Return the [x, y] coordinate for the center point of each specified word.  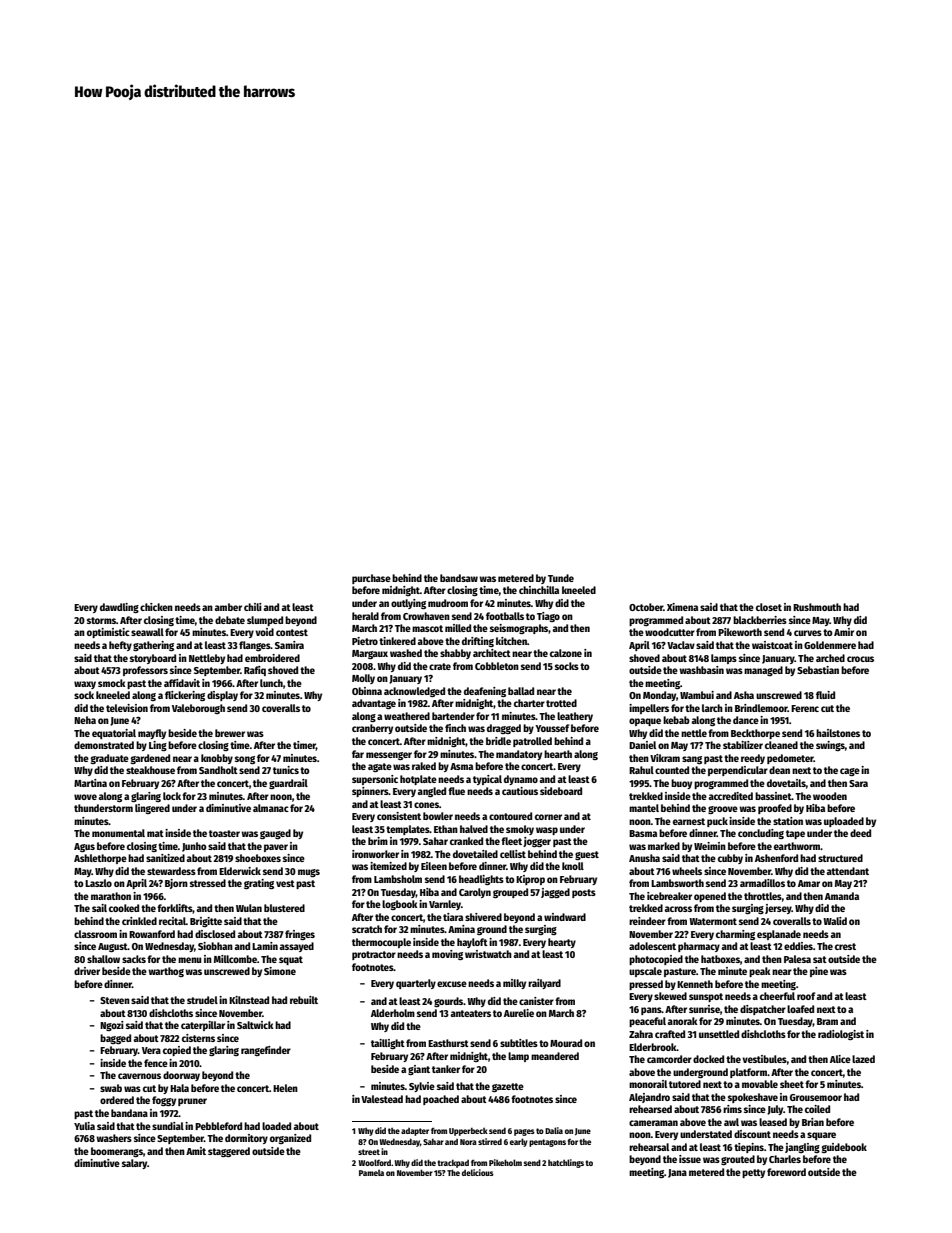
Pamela [371, 1172]
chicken [156, 607]
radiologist [841, 1035]
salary [134, 1164]
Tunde [561, 578]
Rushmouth [817, 607]
